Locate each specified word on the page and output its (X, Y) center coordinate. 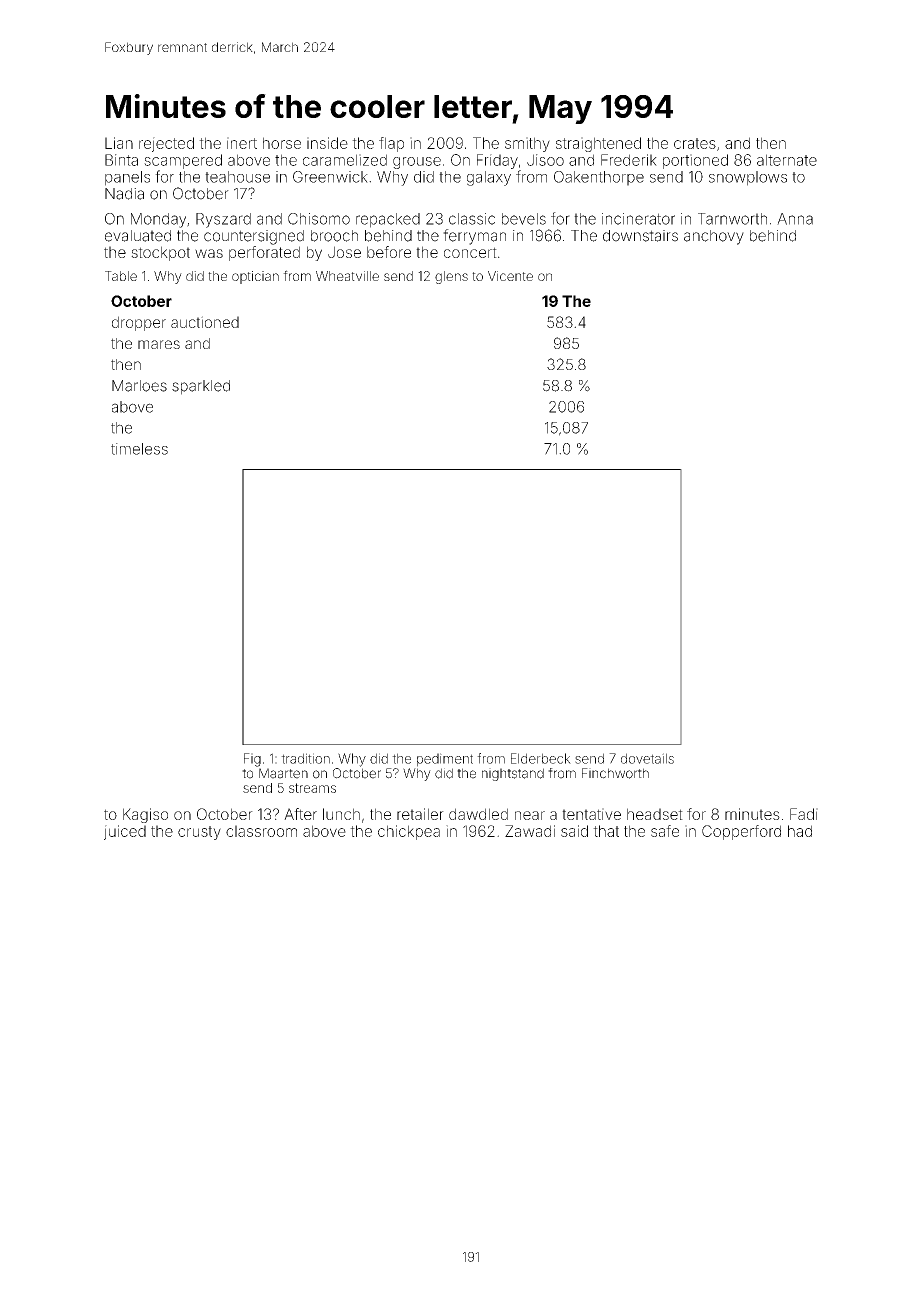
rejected (166, 144)
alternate (787, 160)
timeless (139, 449)
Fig (252, 760)
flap (391, 144)
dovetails (647, 758)
